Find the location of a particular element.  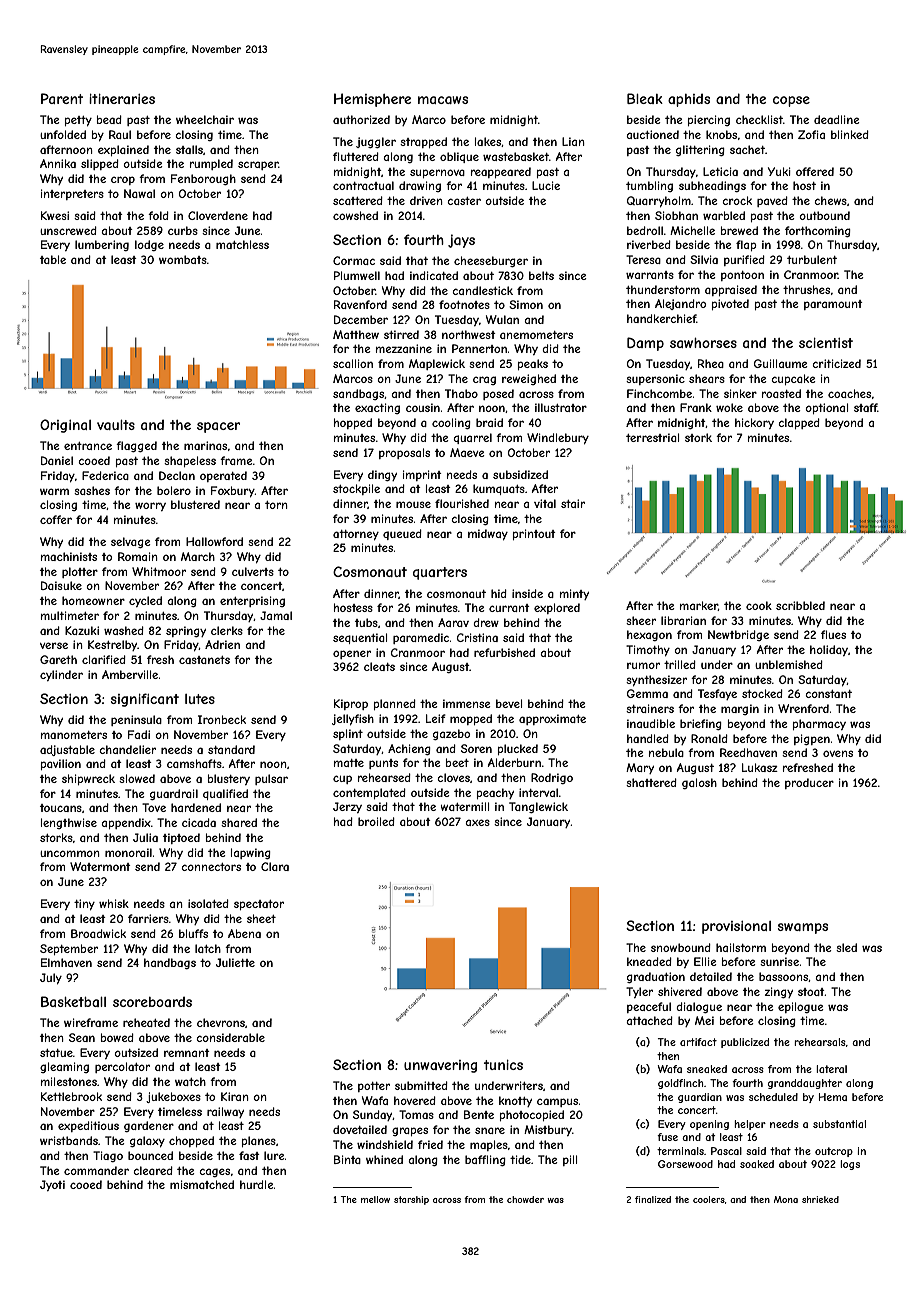

matchless is located at coordinates (242, 244).
